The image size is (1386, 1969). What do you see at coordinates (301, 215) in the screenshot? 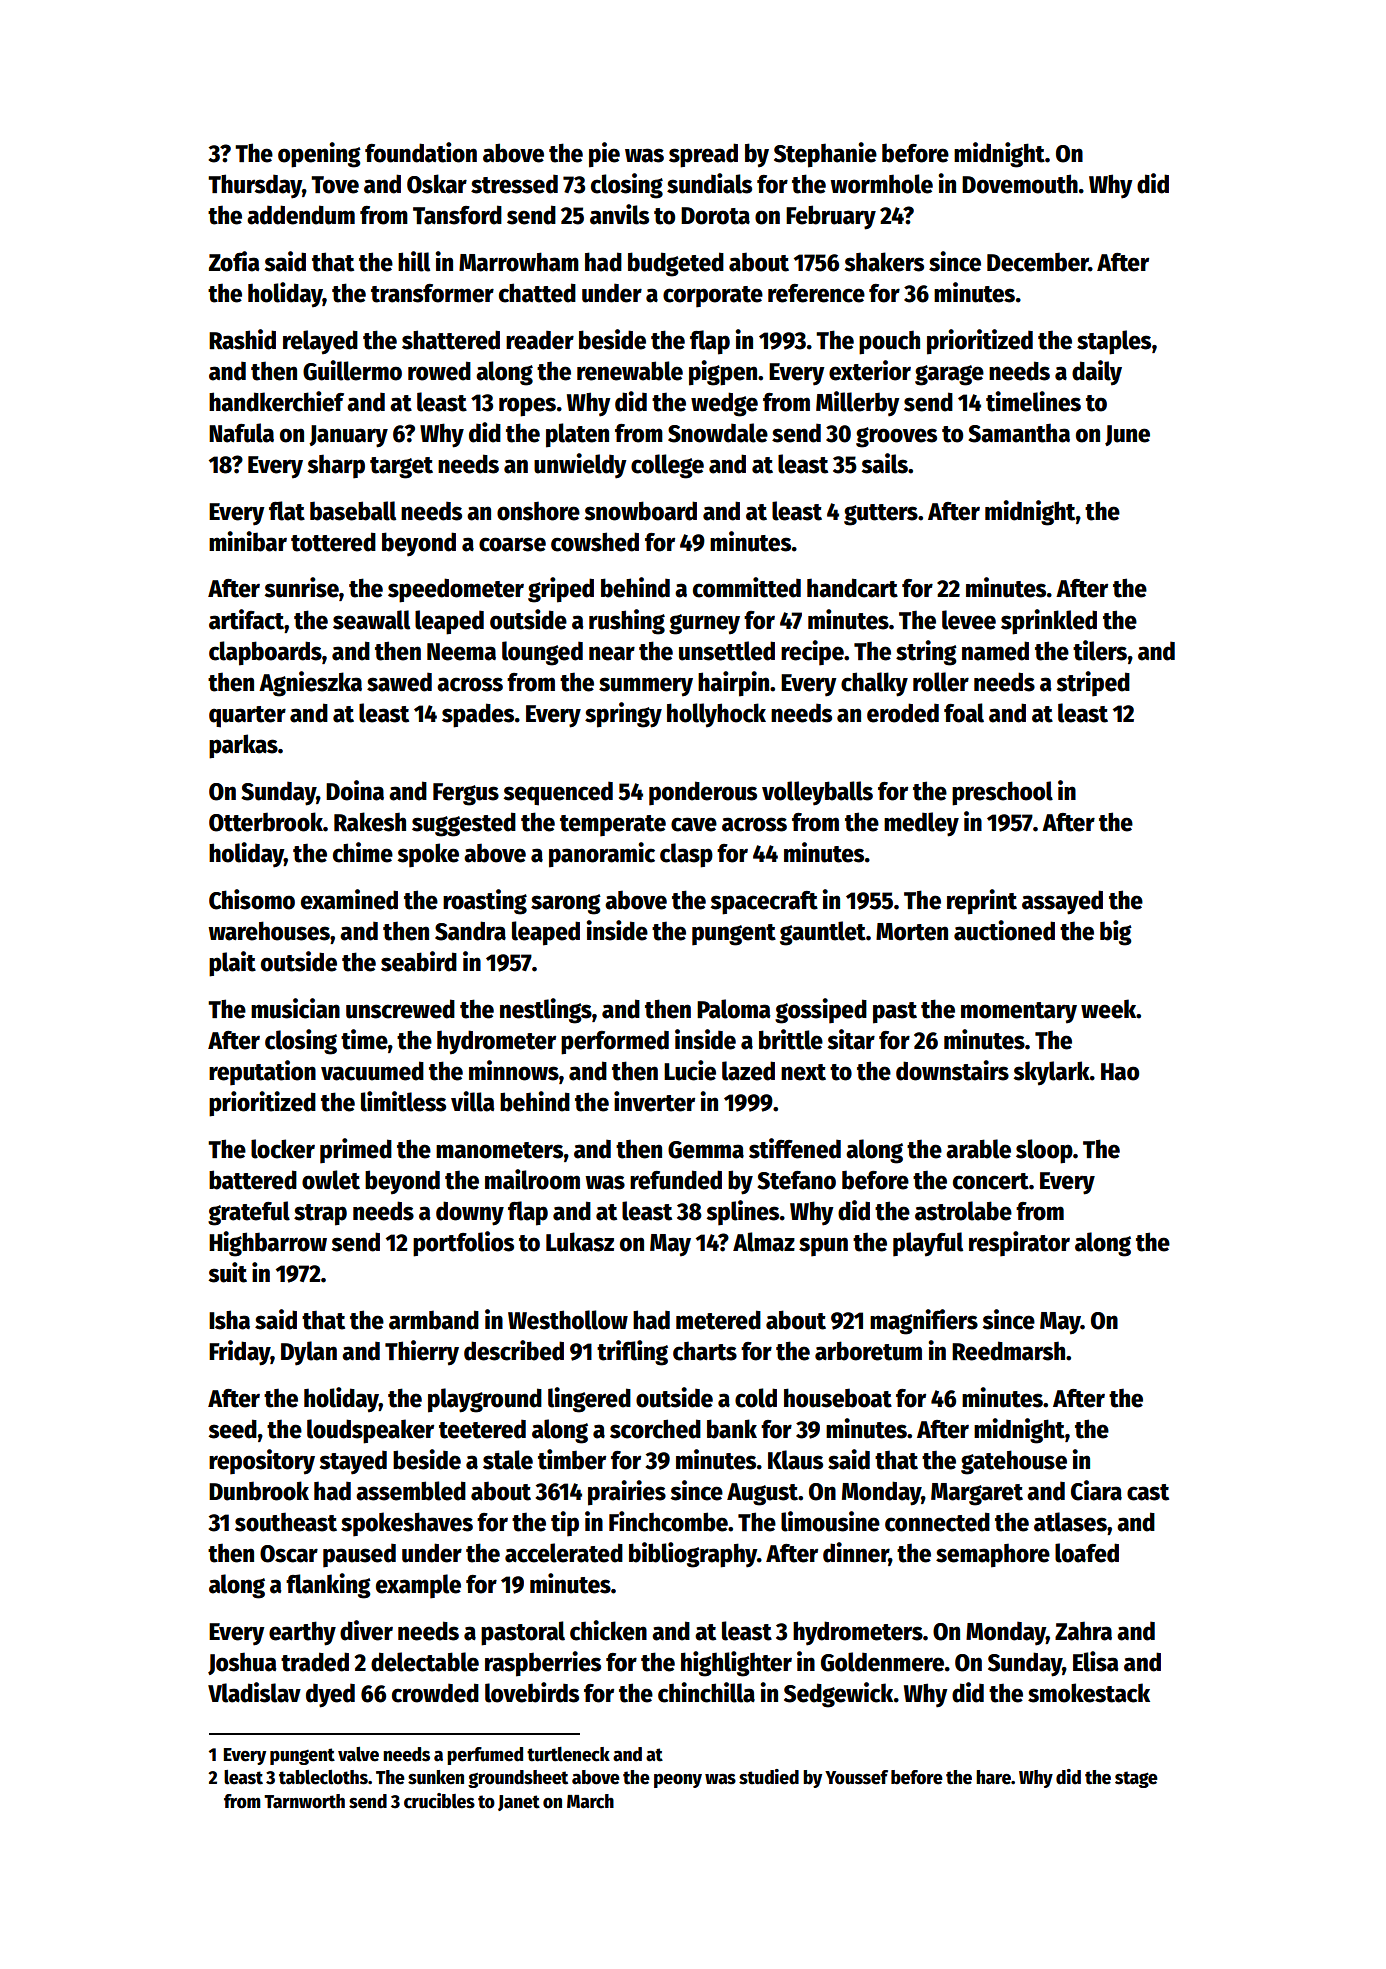
I see `addendum` at bounding box center [301, 215].
